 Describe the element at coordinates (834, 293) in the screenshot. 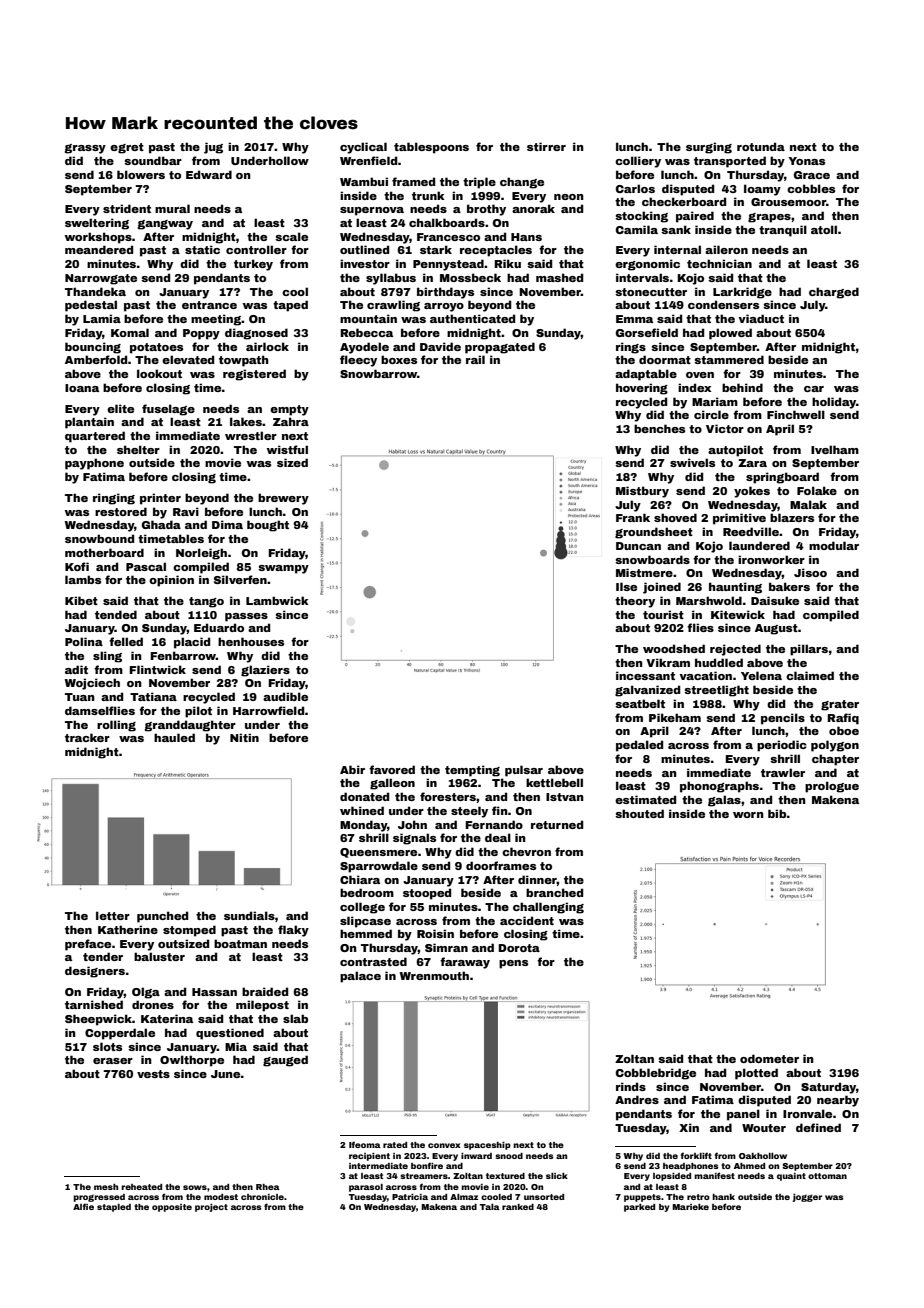

I see `charged` at that location.
